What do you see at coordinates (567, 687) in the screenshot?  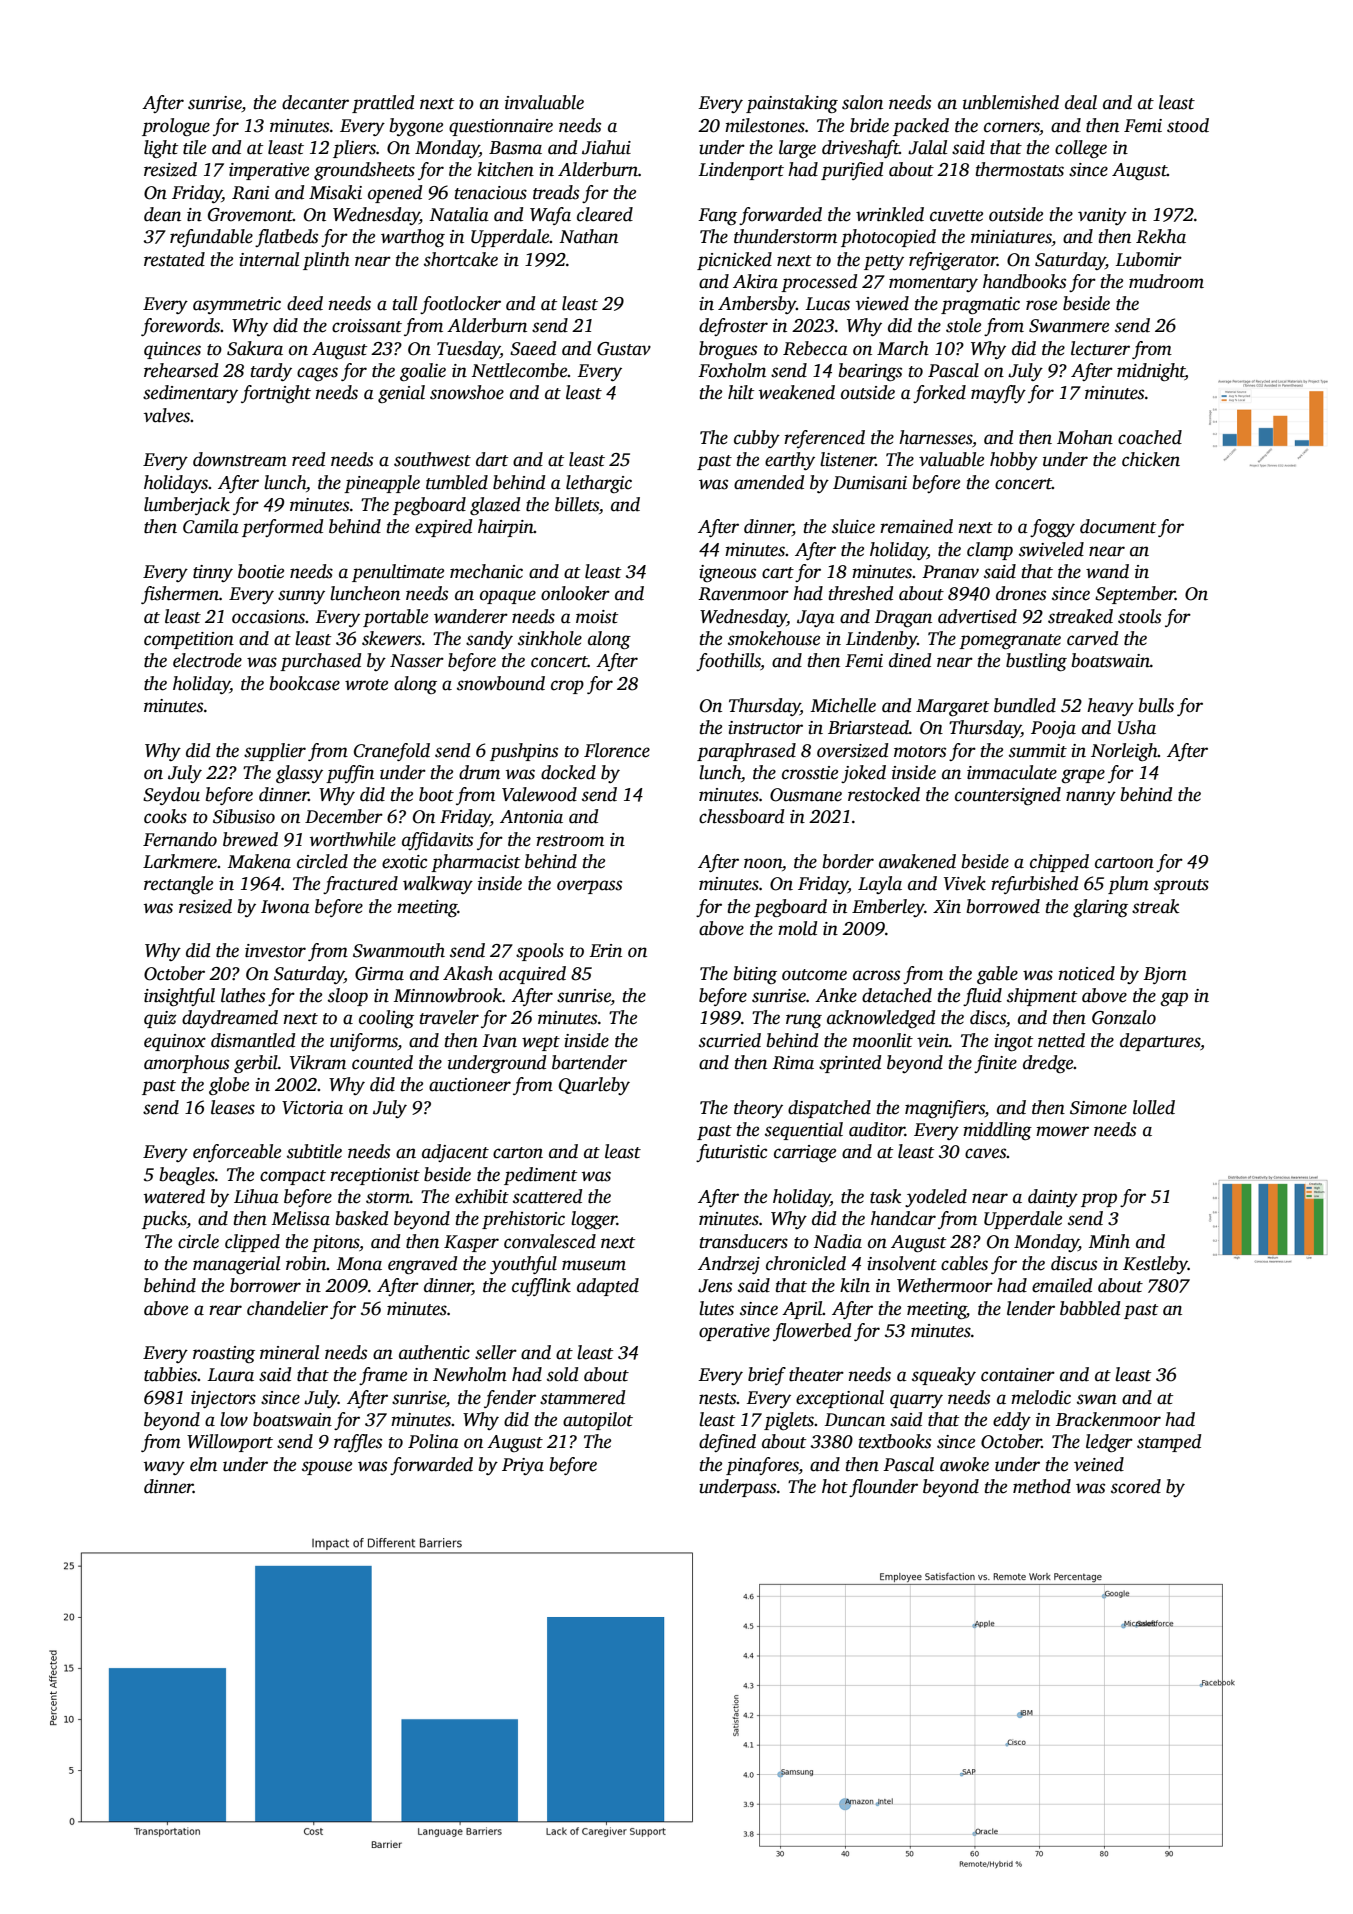 I see `crop` at bounding box center [567, 687].
